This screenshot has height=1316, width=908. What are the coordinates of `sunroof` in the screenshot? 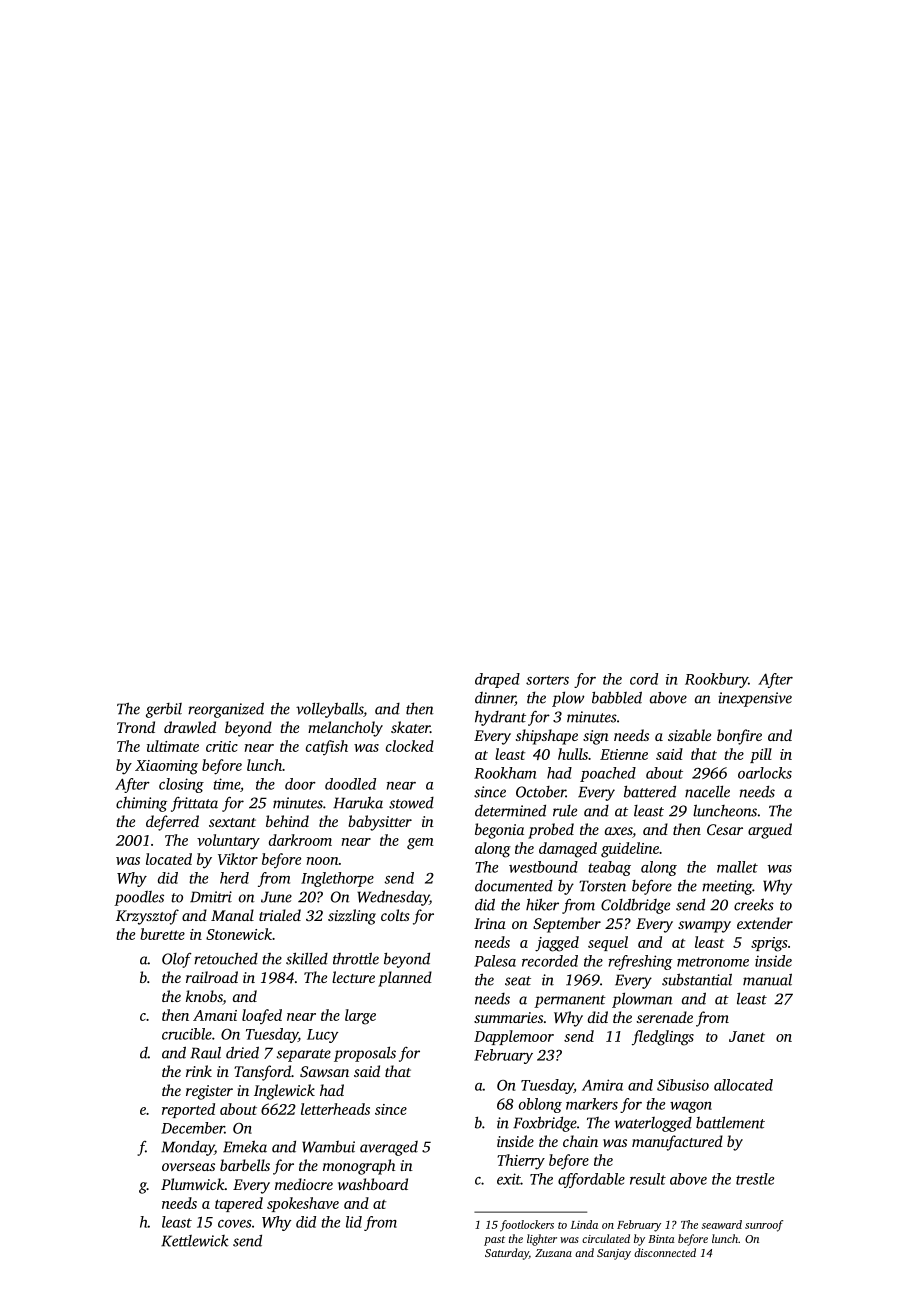 It's located at (764, 1226).
